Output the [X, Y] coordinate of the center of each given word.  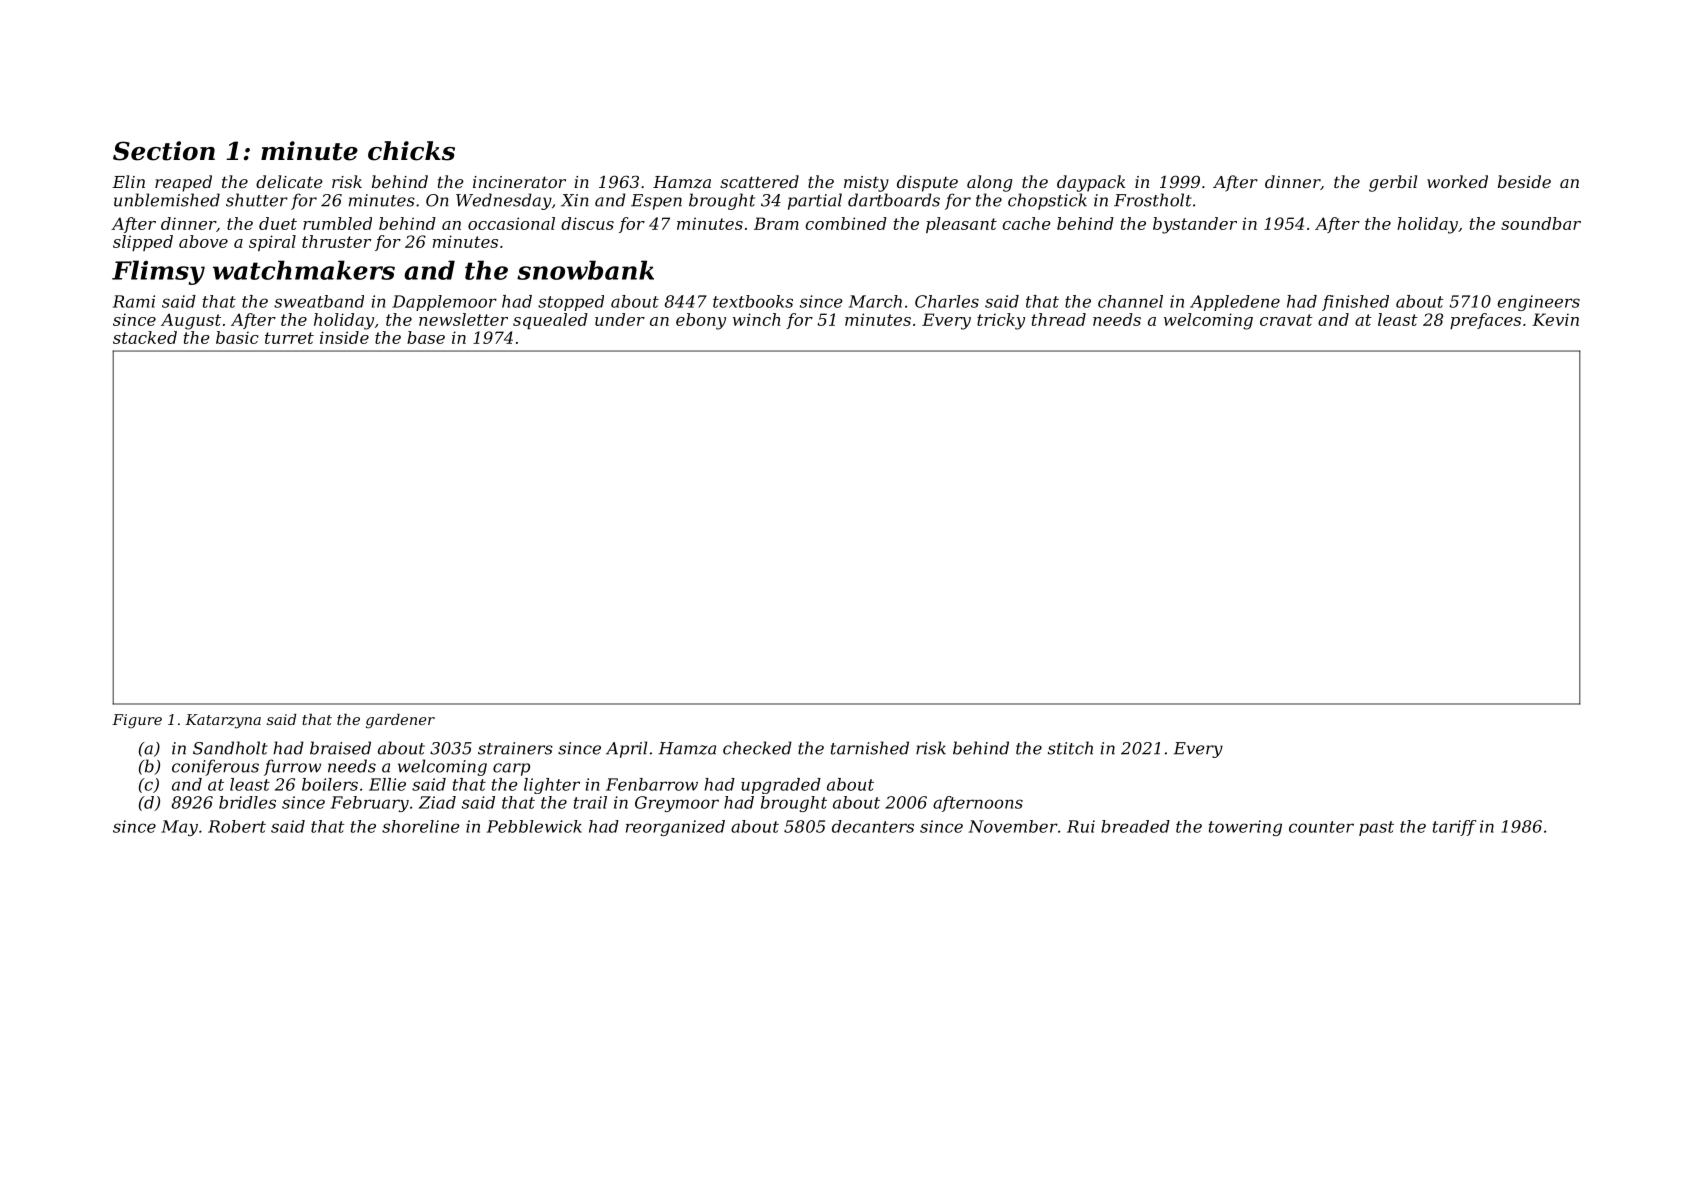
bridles [247, 802]
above [203, 241]
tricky [1001, 321]
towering [1245, 828]
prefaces [1485, 321]
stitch [1070, 748]
